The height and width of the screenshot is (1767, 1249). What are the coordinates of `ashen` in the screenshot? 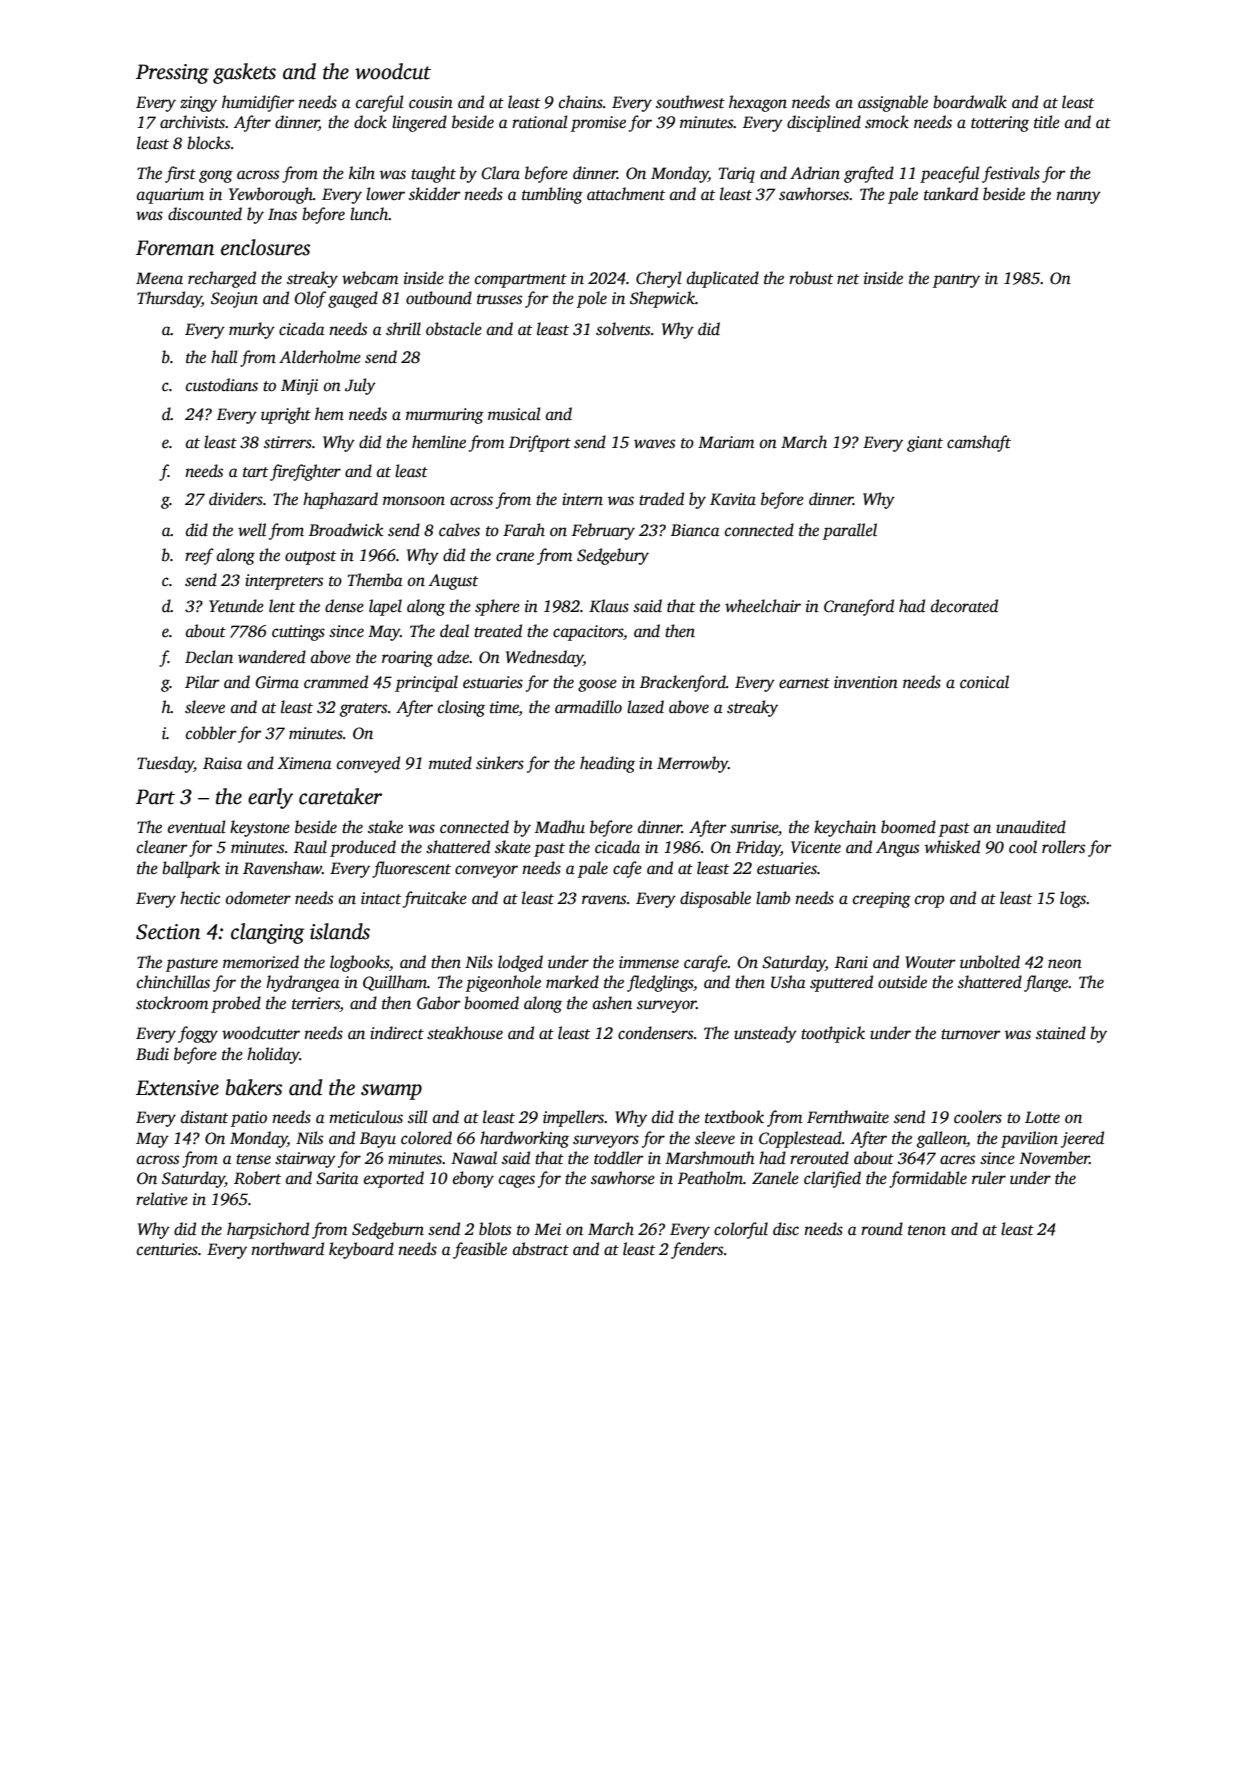 It's located at (612, 1003).
